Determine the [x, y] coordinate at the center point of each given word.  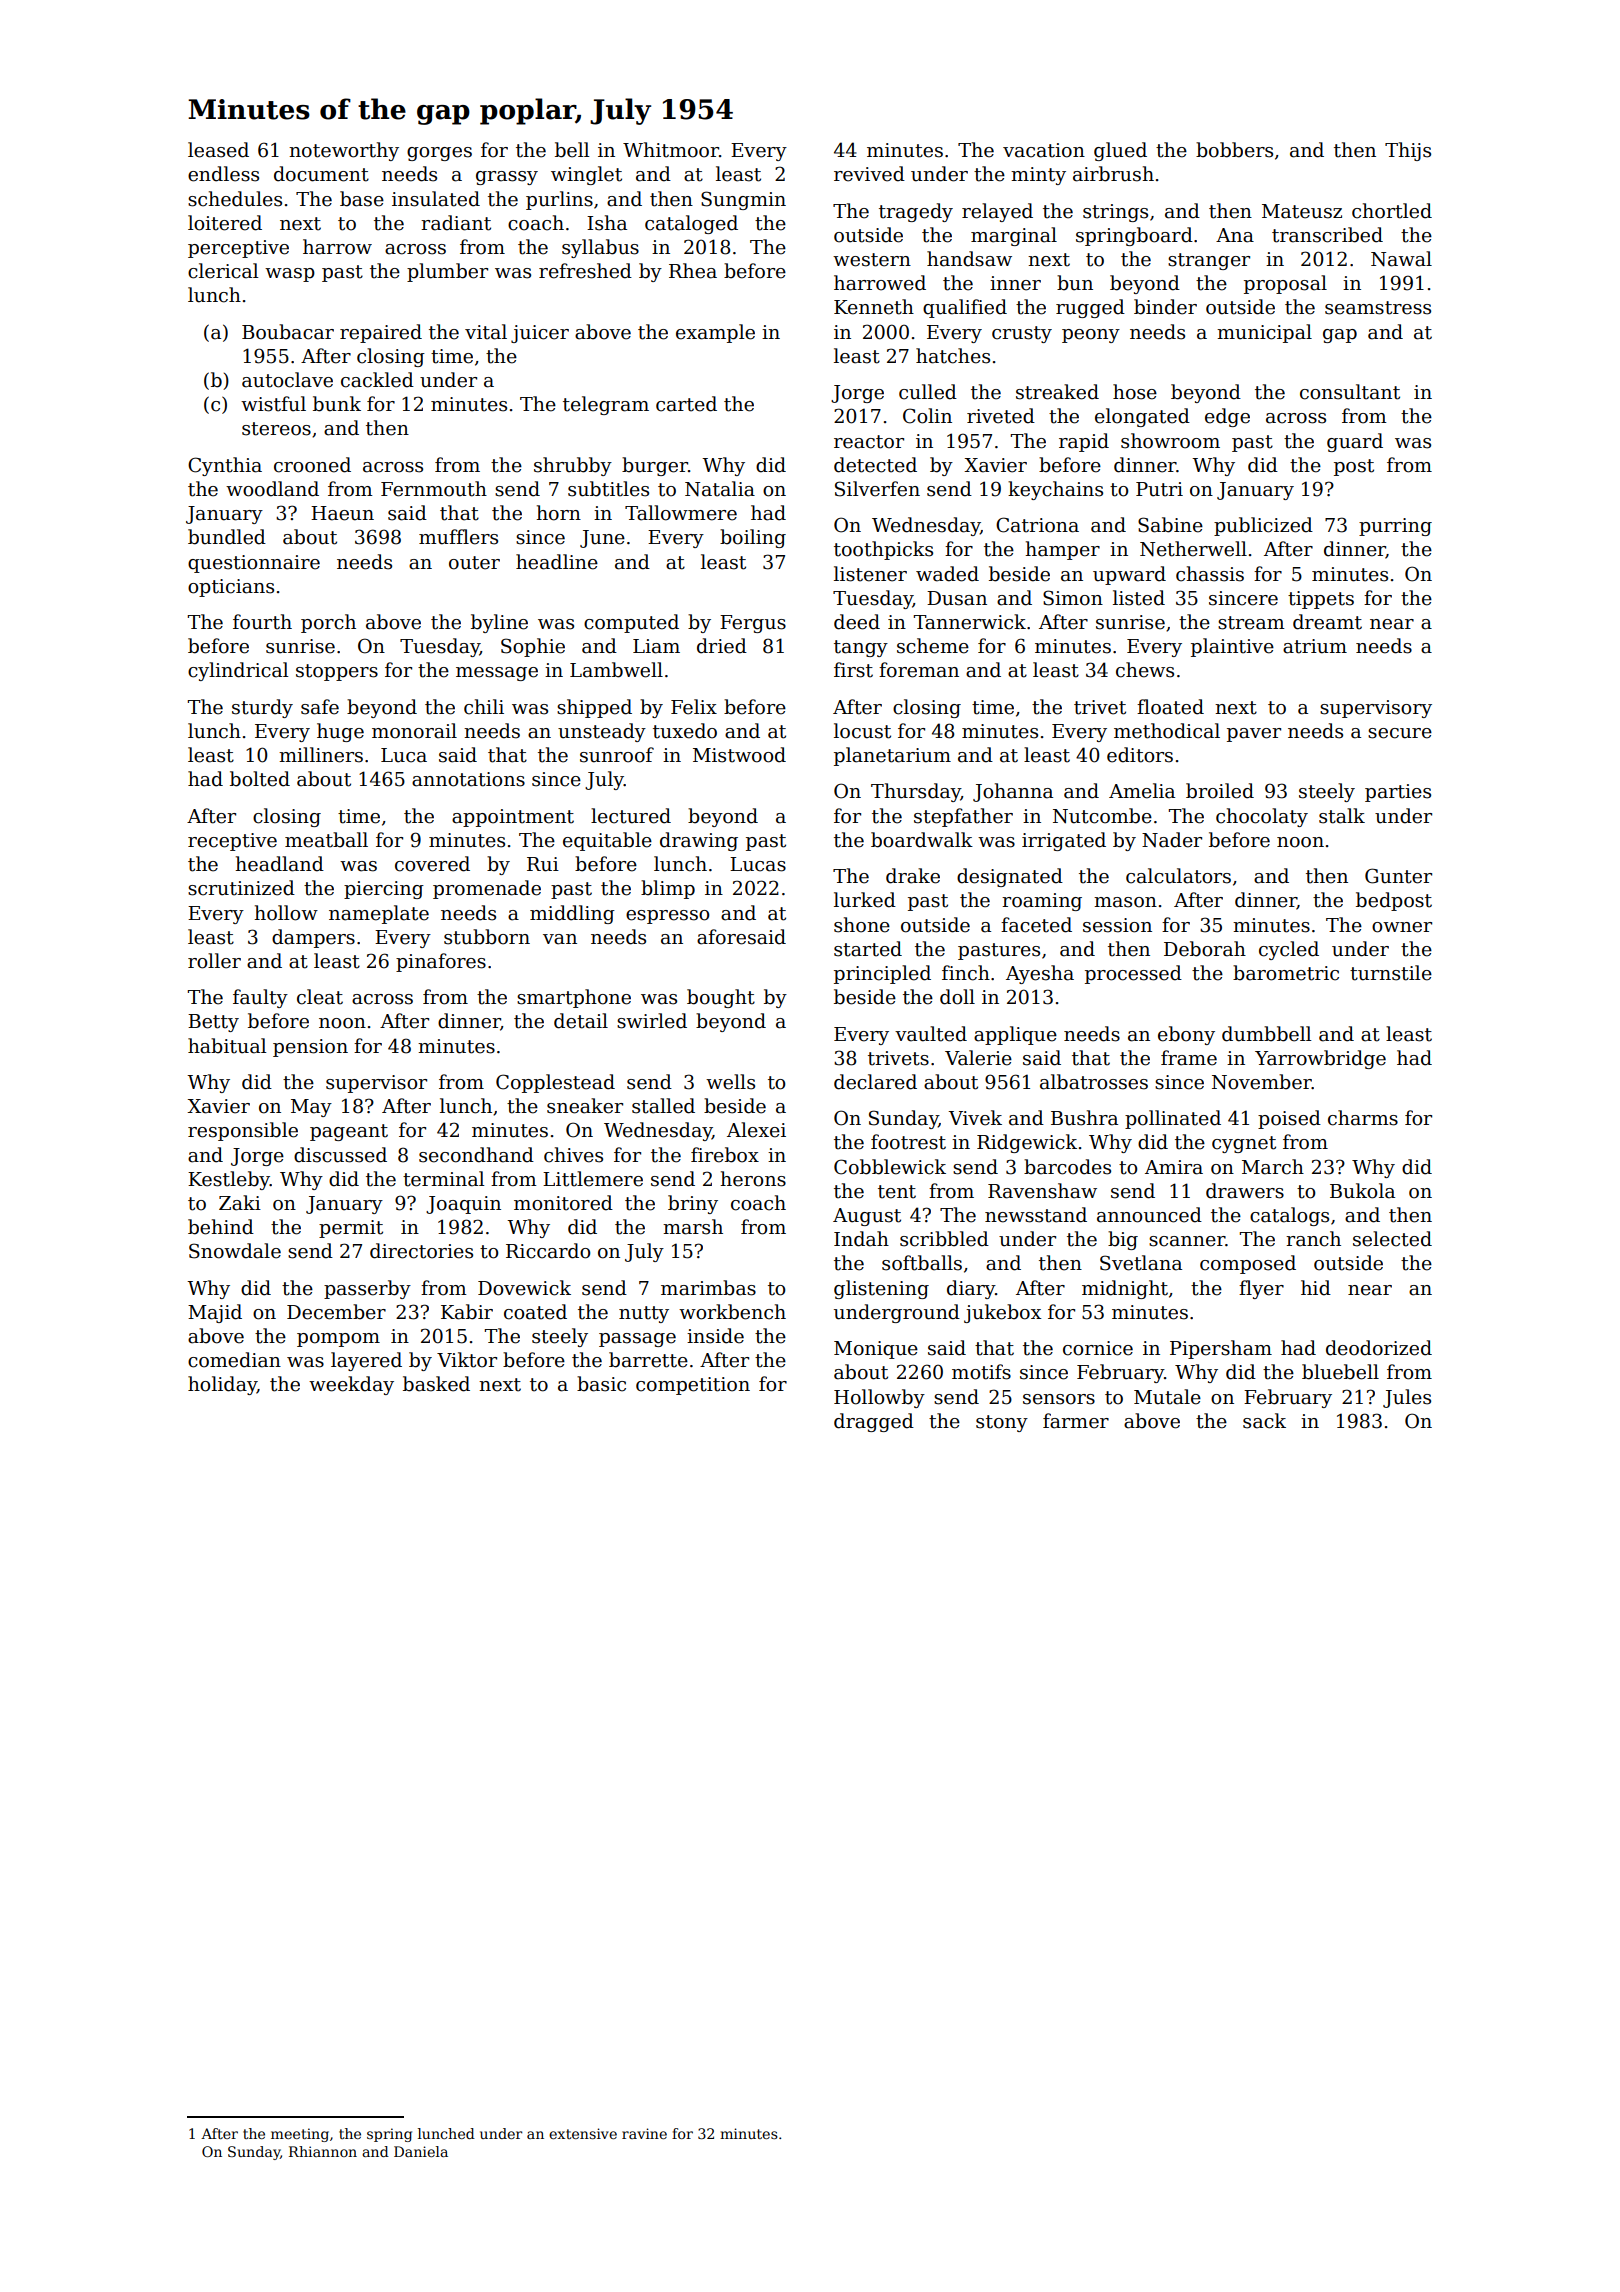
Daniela [421, 2151]
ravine [644, 2133]
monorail [414, 731]
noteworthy [344, 151]
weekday [351, 1385]
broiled [1220, 791]
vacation [1044, 150]
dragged [874, 1422]
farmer [1076, 1421]
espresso [667, 917]
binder [1165, 307]
